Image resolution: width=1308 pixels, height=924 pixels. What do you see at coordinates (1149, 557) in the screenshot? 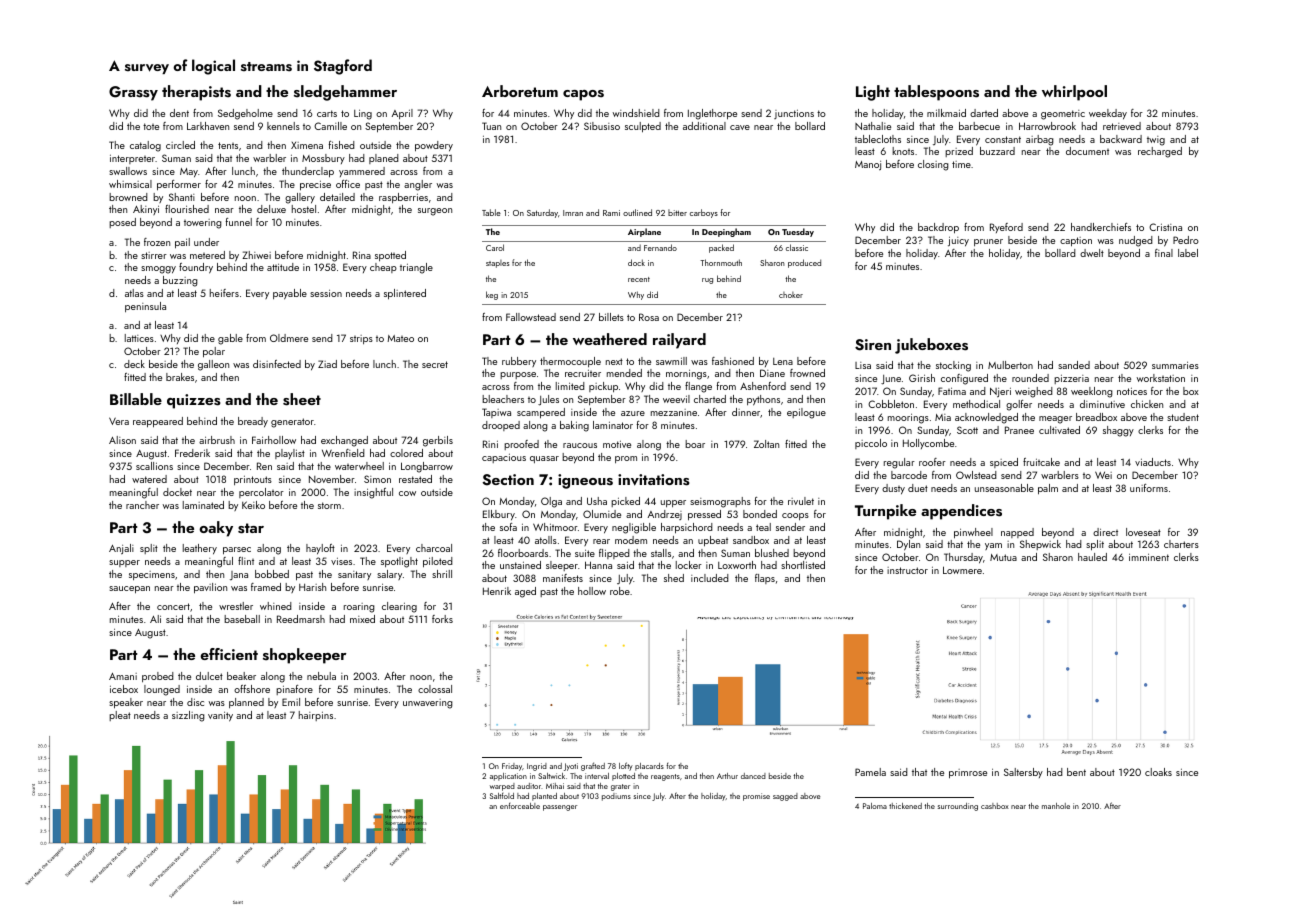
I see `imminent` at bounding box center [1149, 557].
